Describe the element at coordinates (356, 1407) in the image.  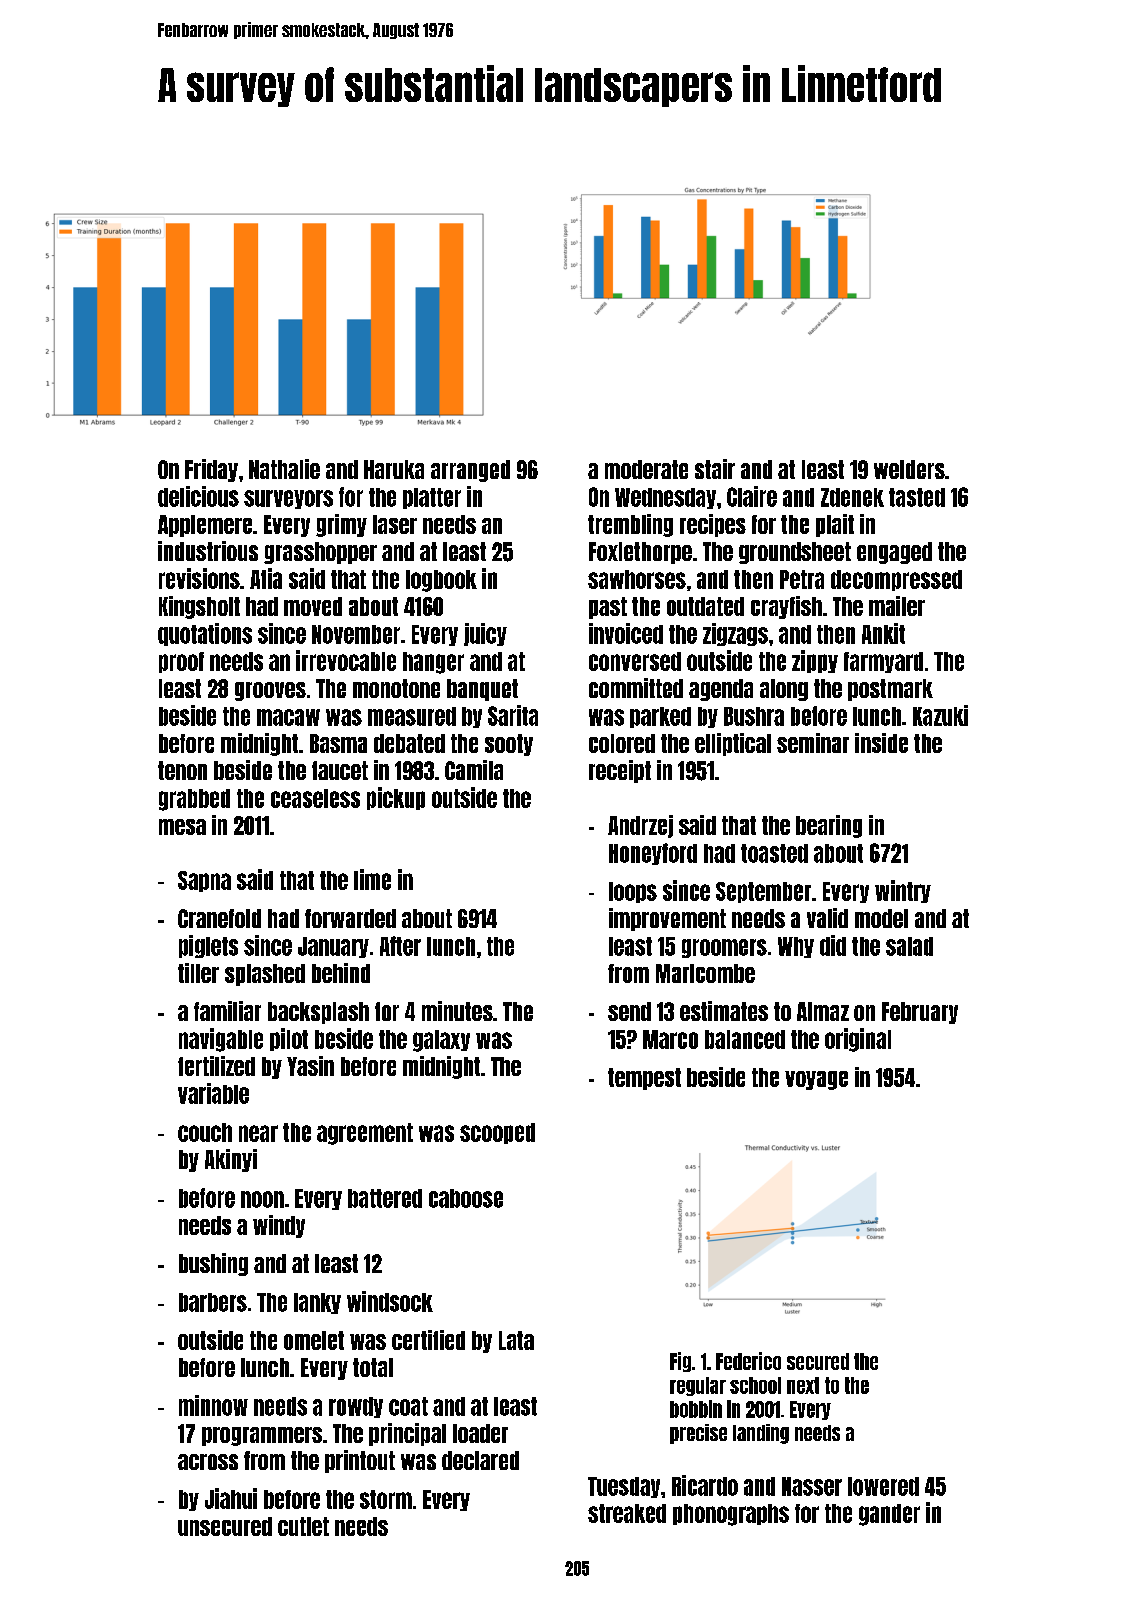
I see `rowdy` at that location.
